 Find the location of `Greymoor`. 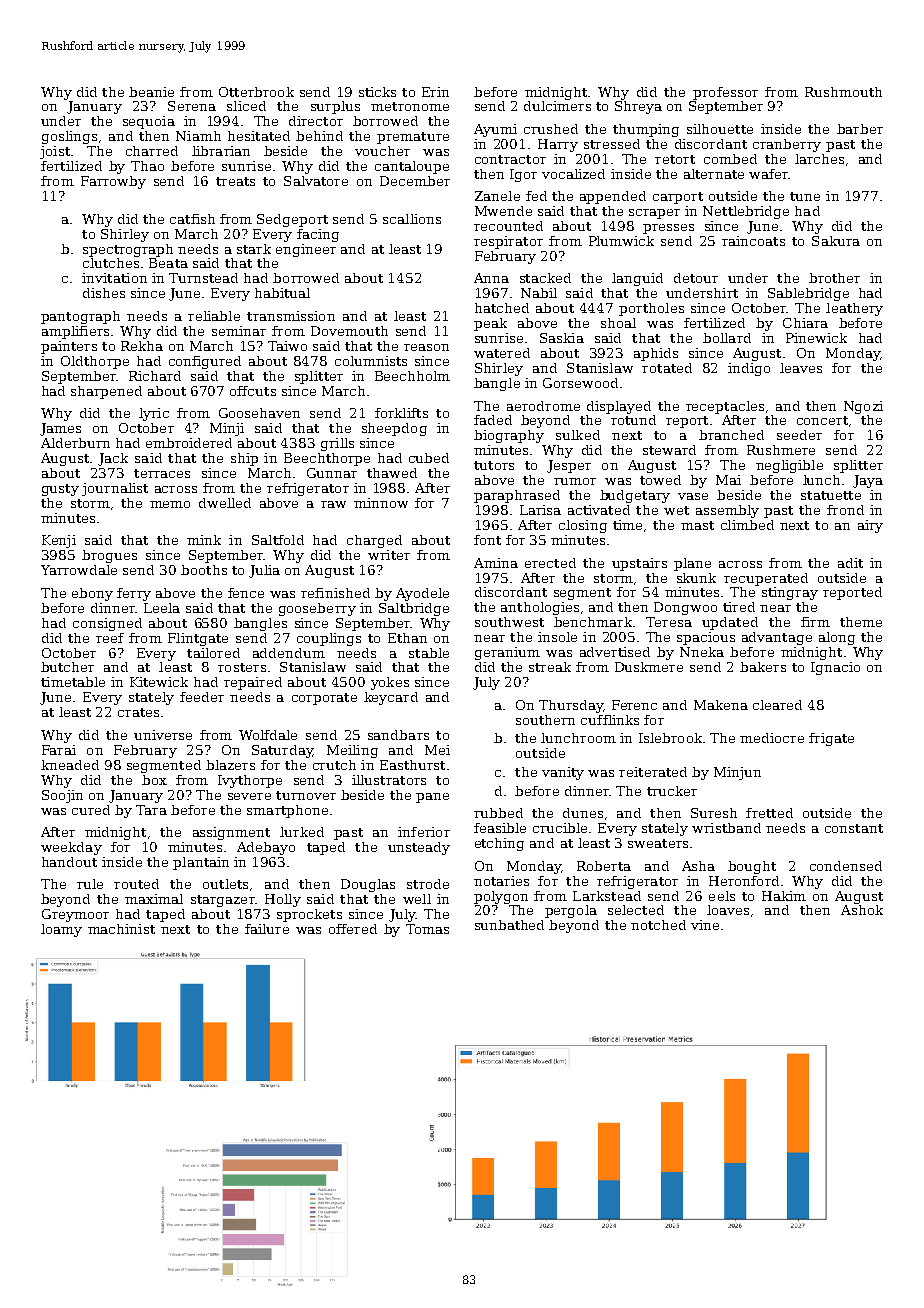

Greymoor is located at coordinates (75, 915).
